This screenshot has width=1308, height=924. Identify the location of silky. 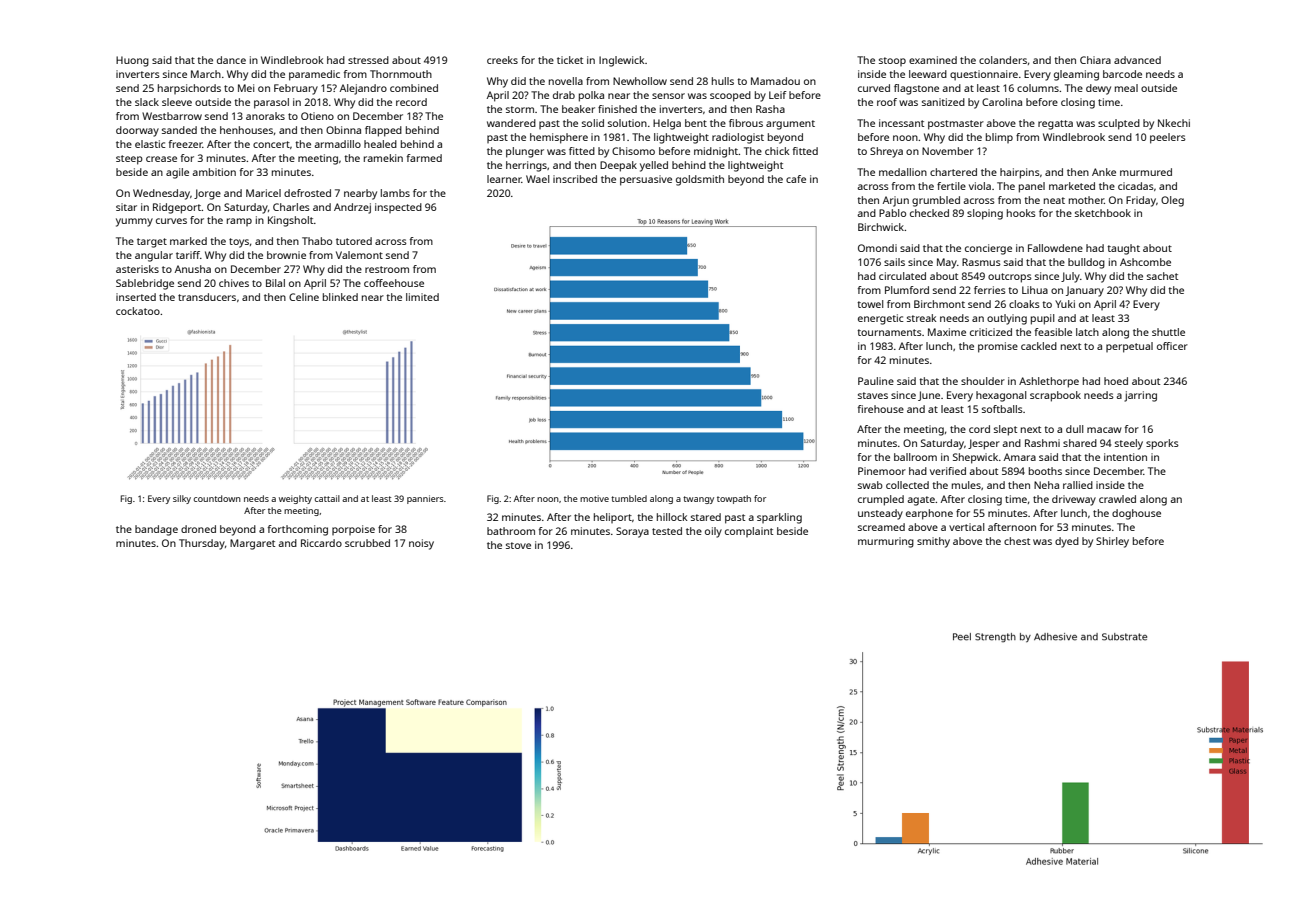
(182, 499).
